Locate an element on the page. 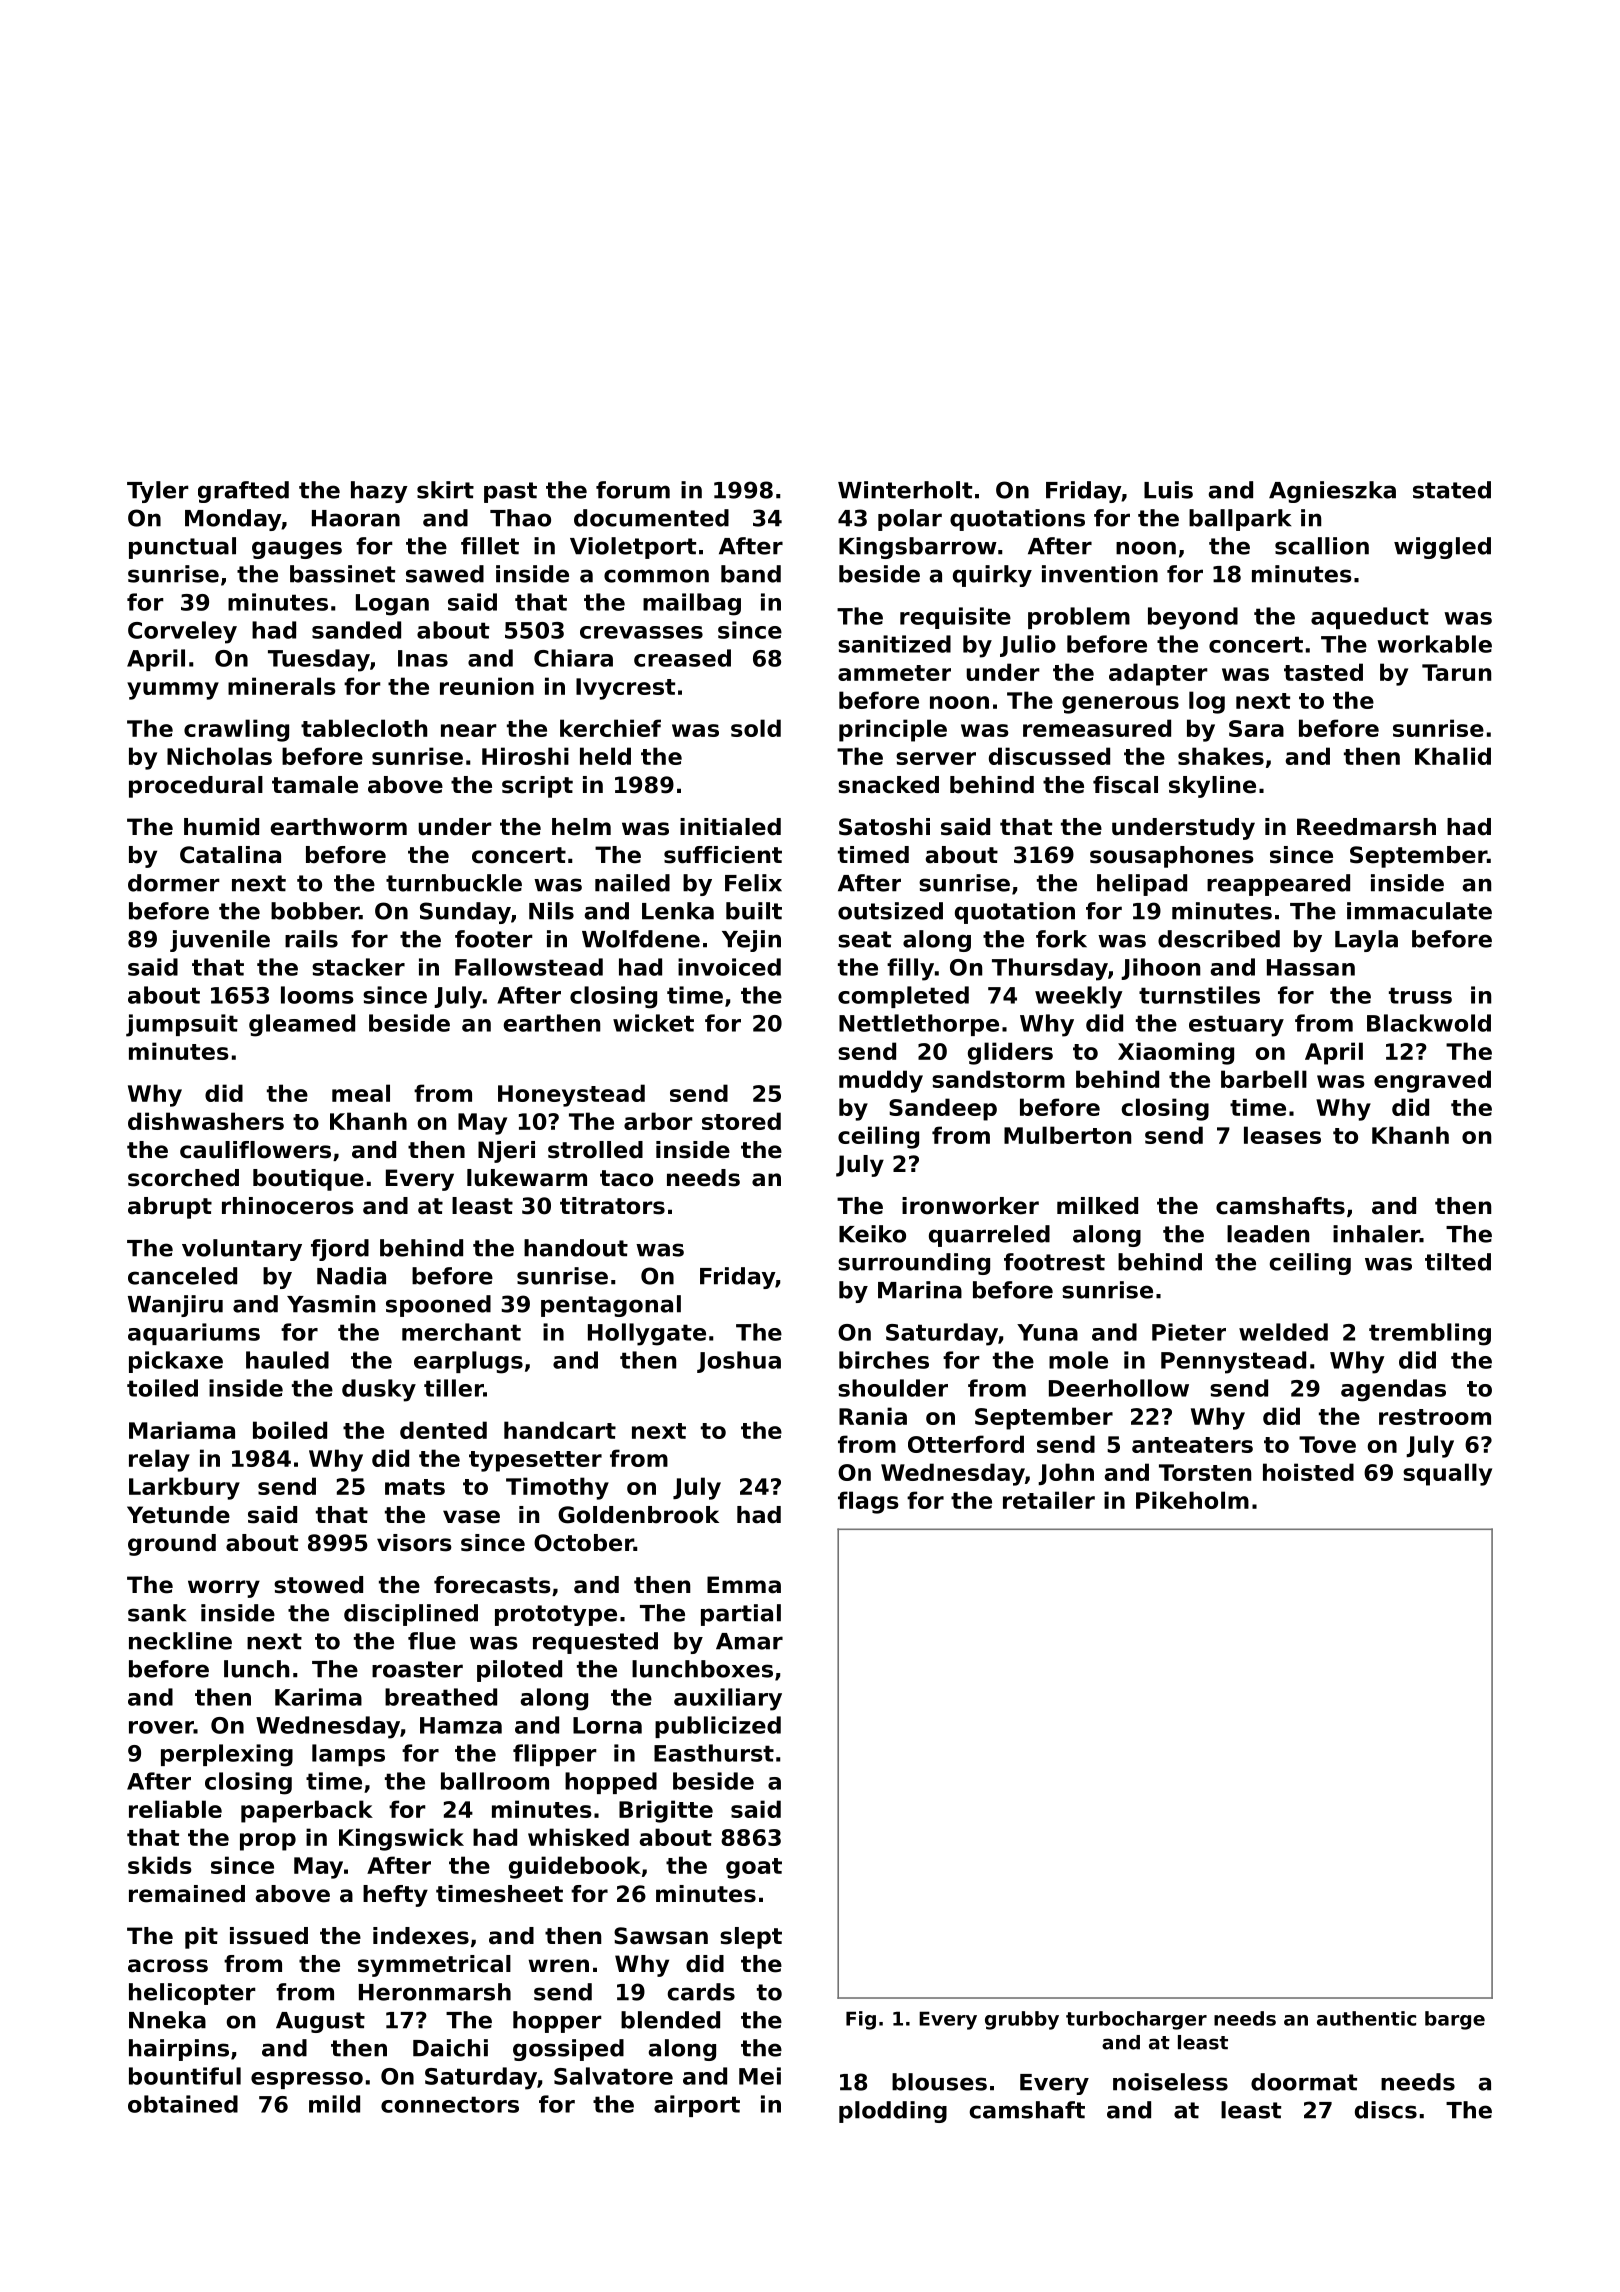  Satoshi is located at coordinates (884, 827).
